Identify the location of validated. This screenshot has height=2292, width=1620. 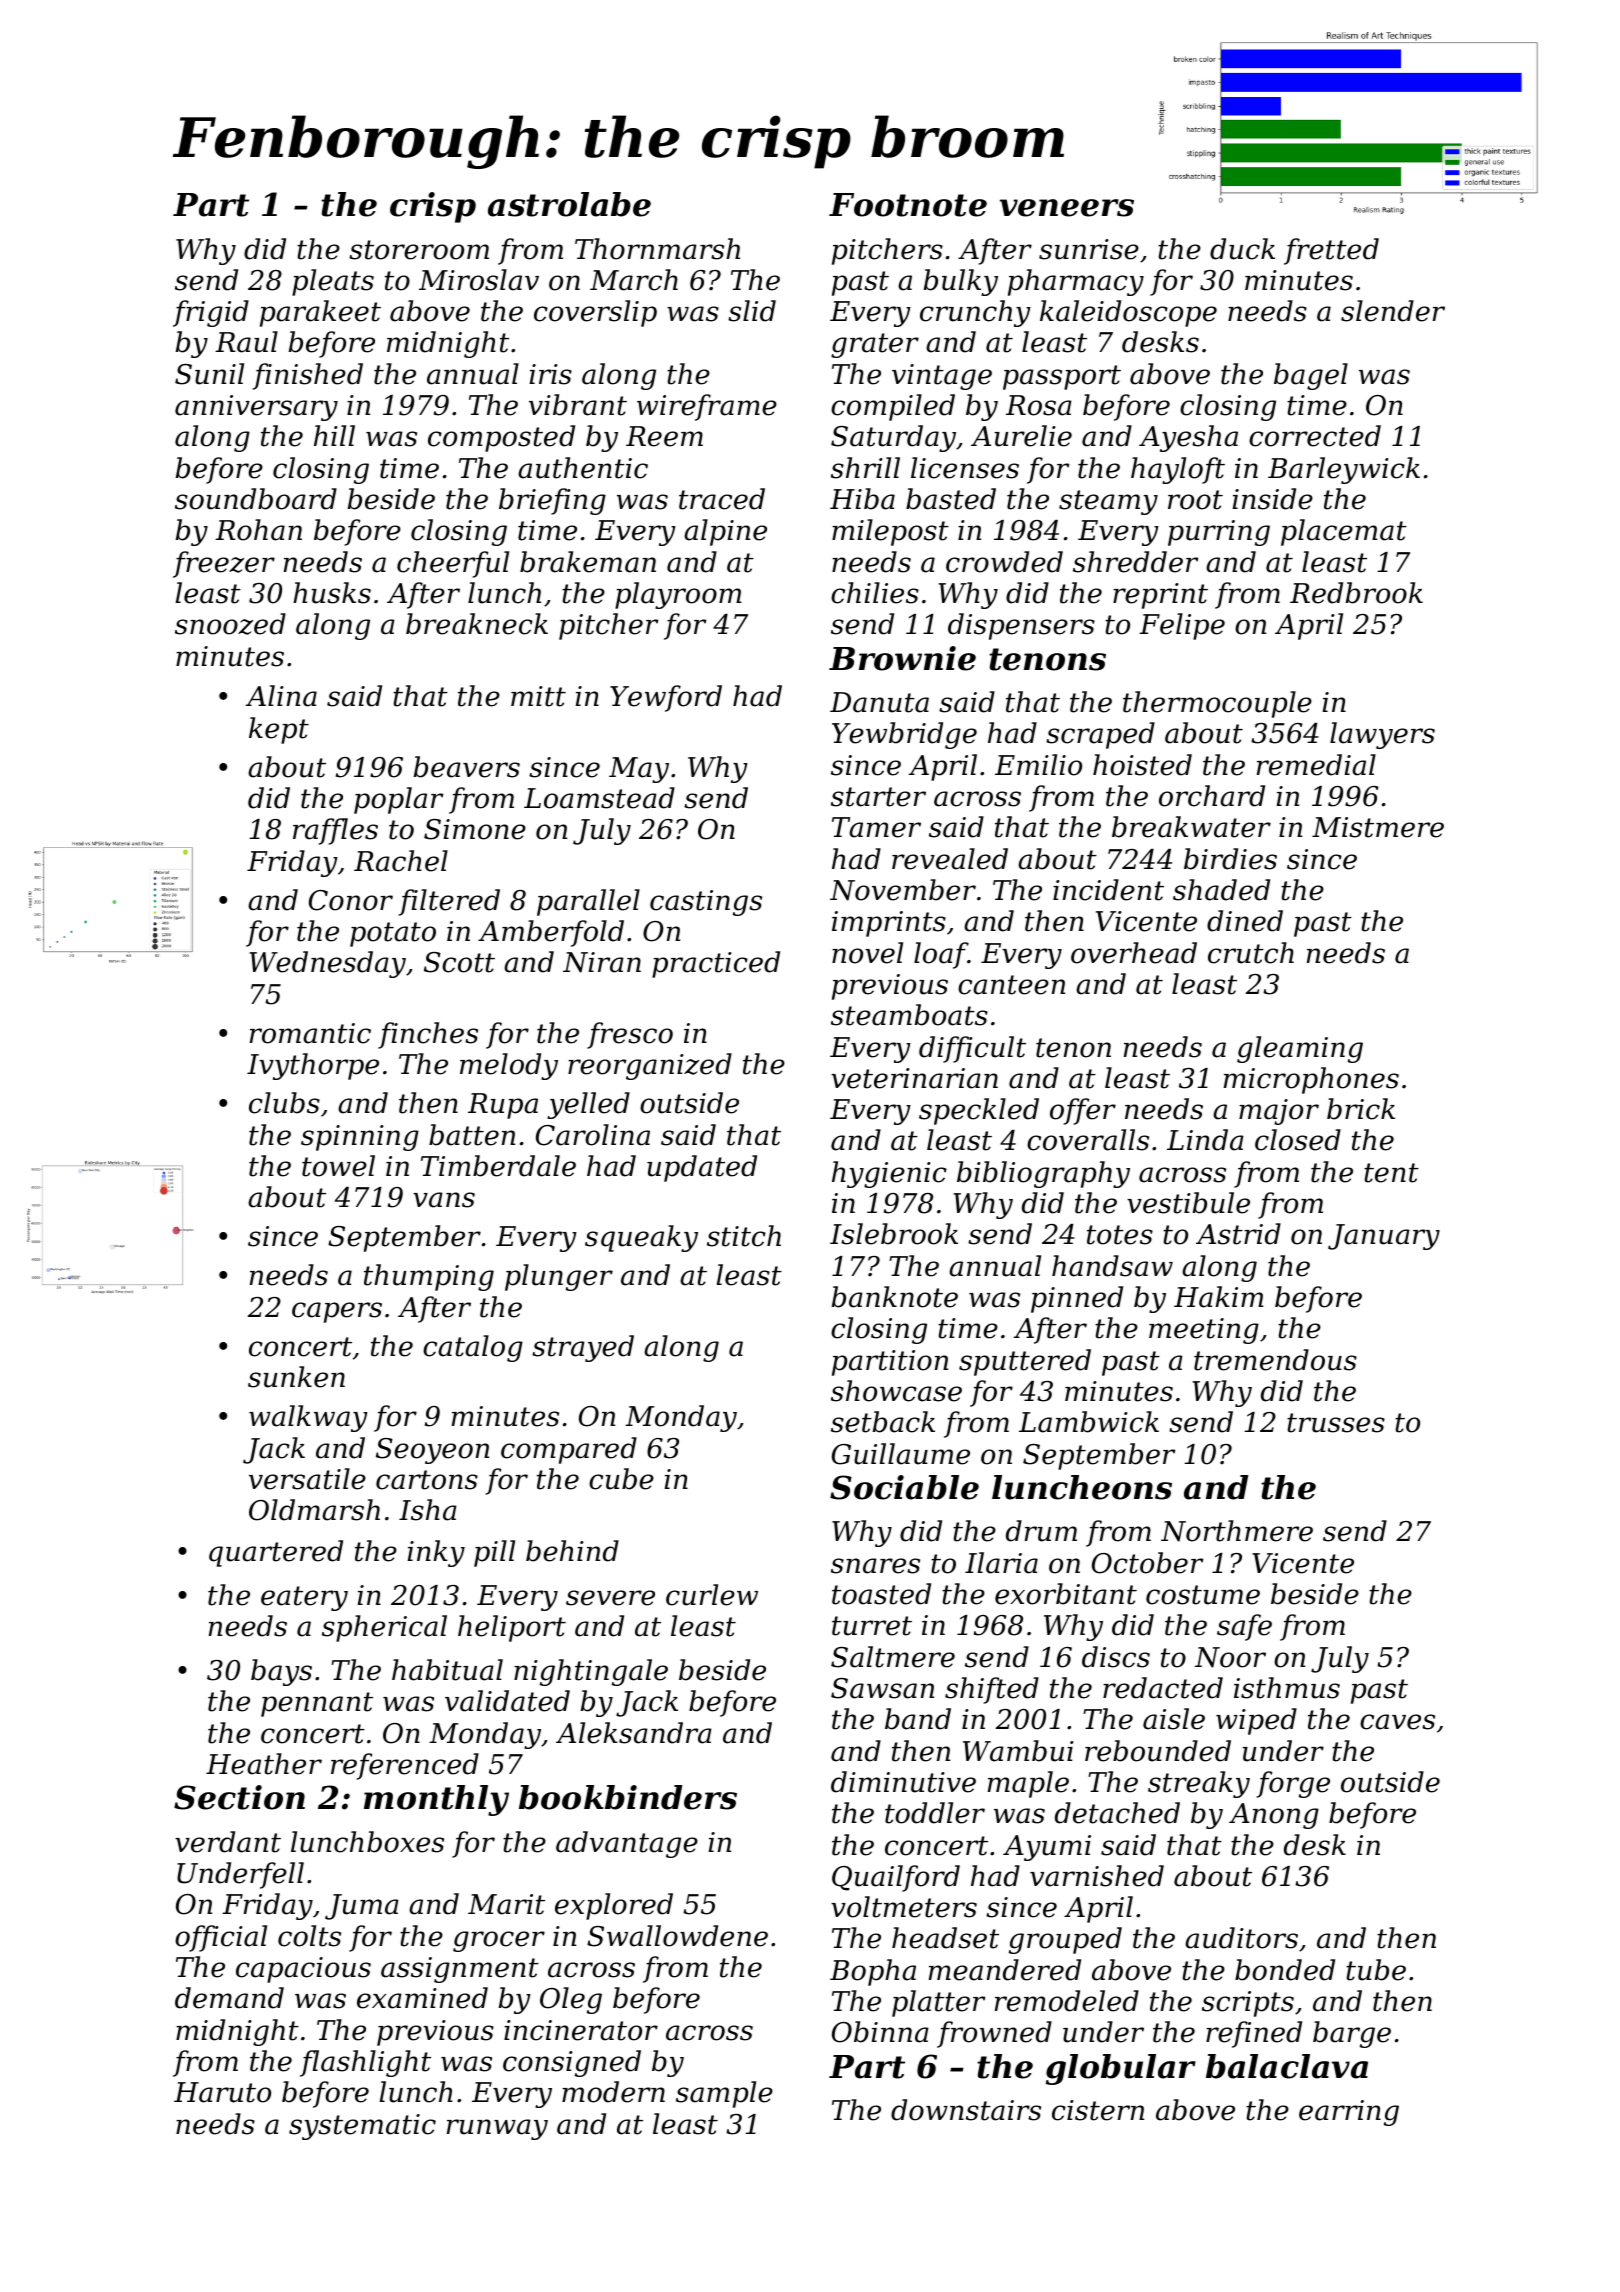
(507, 1701).
